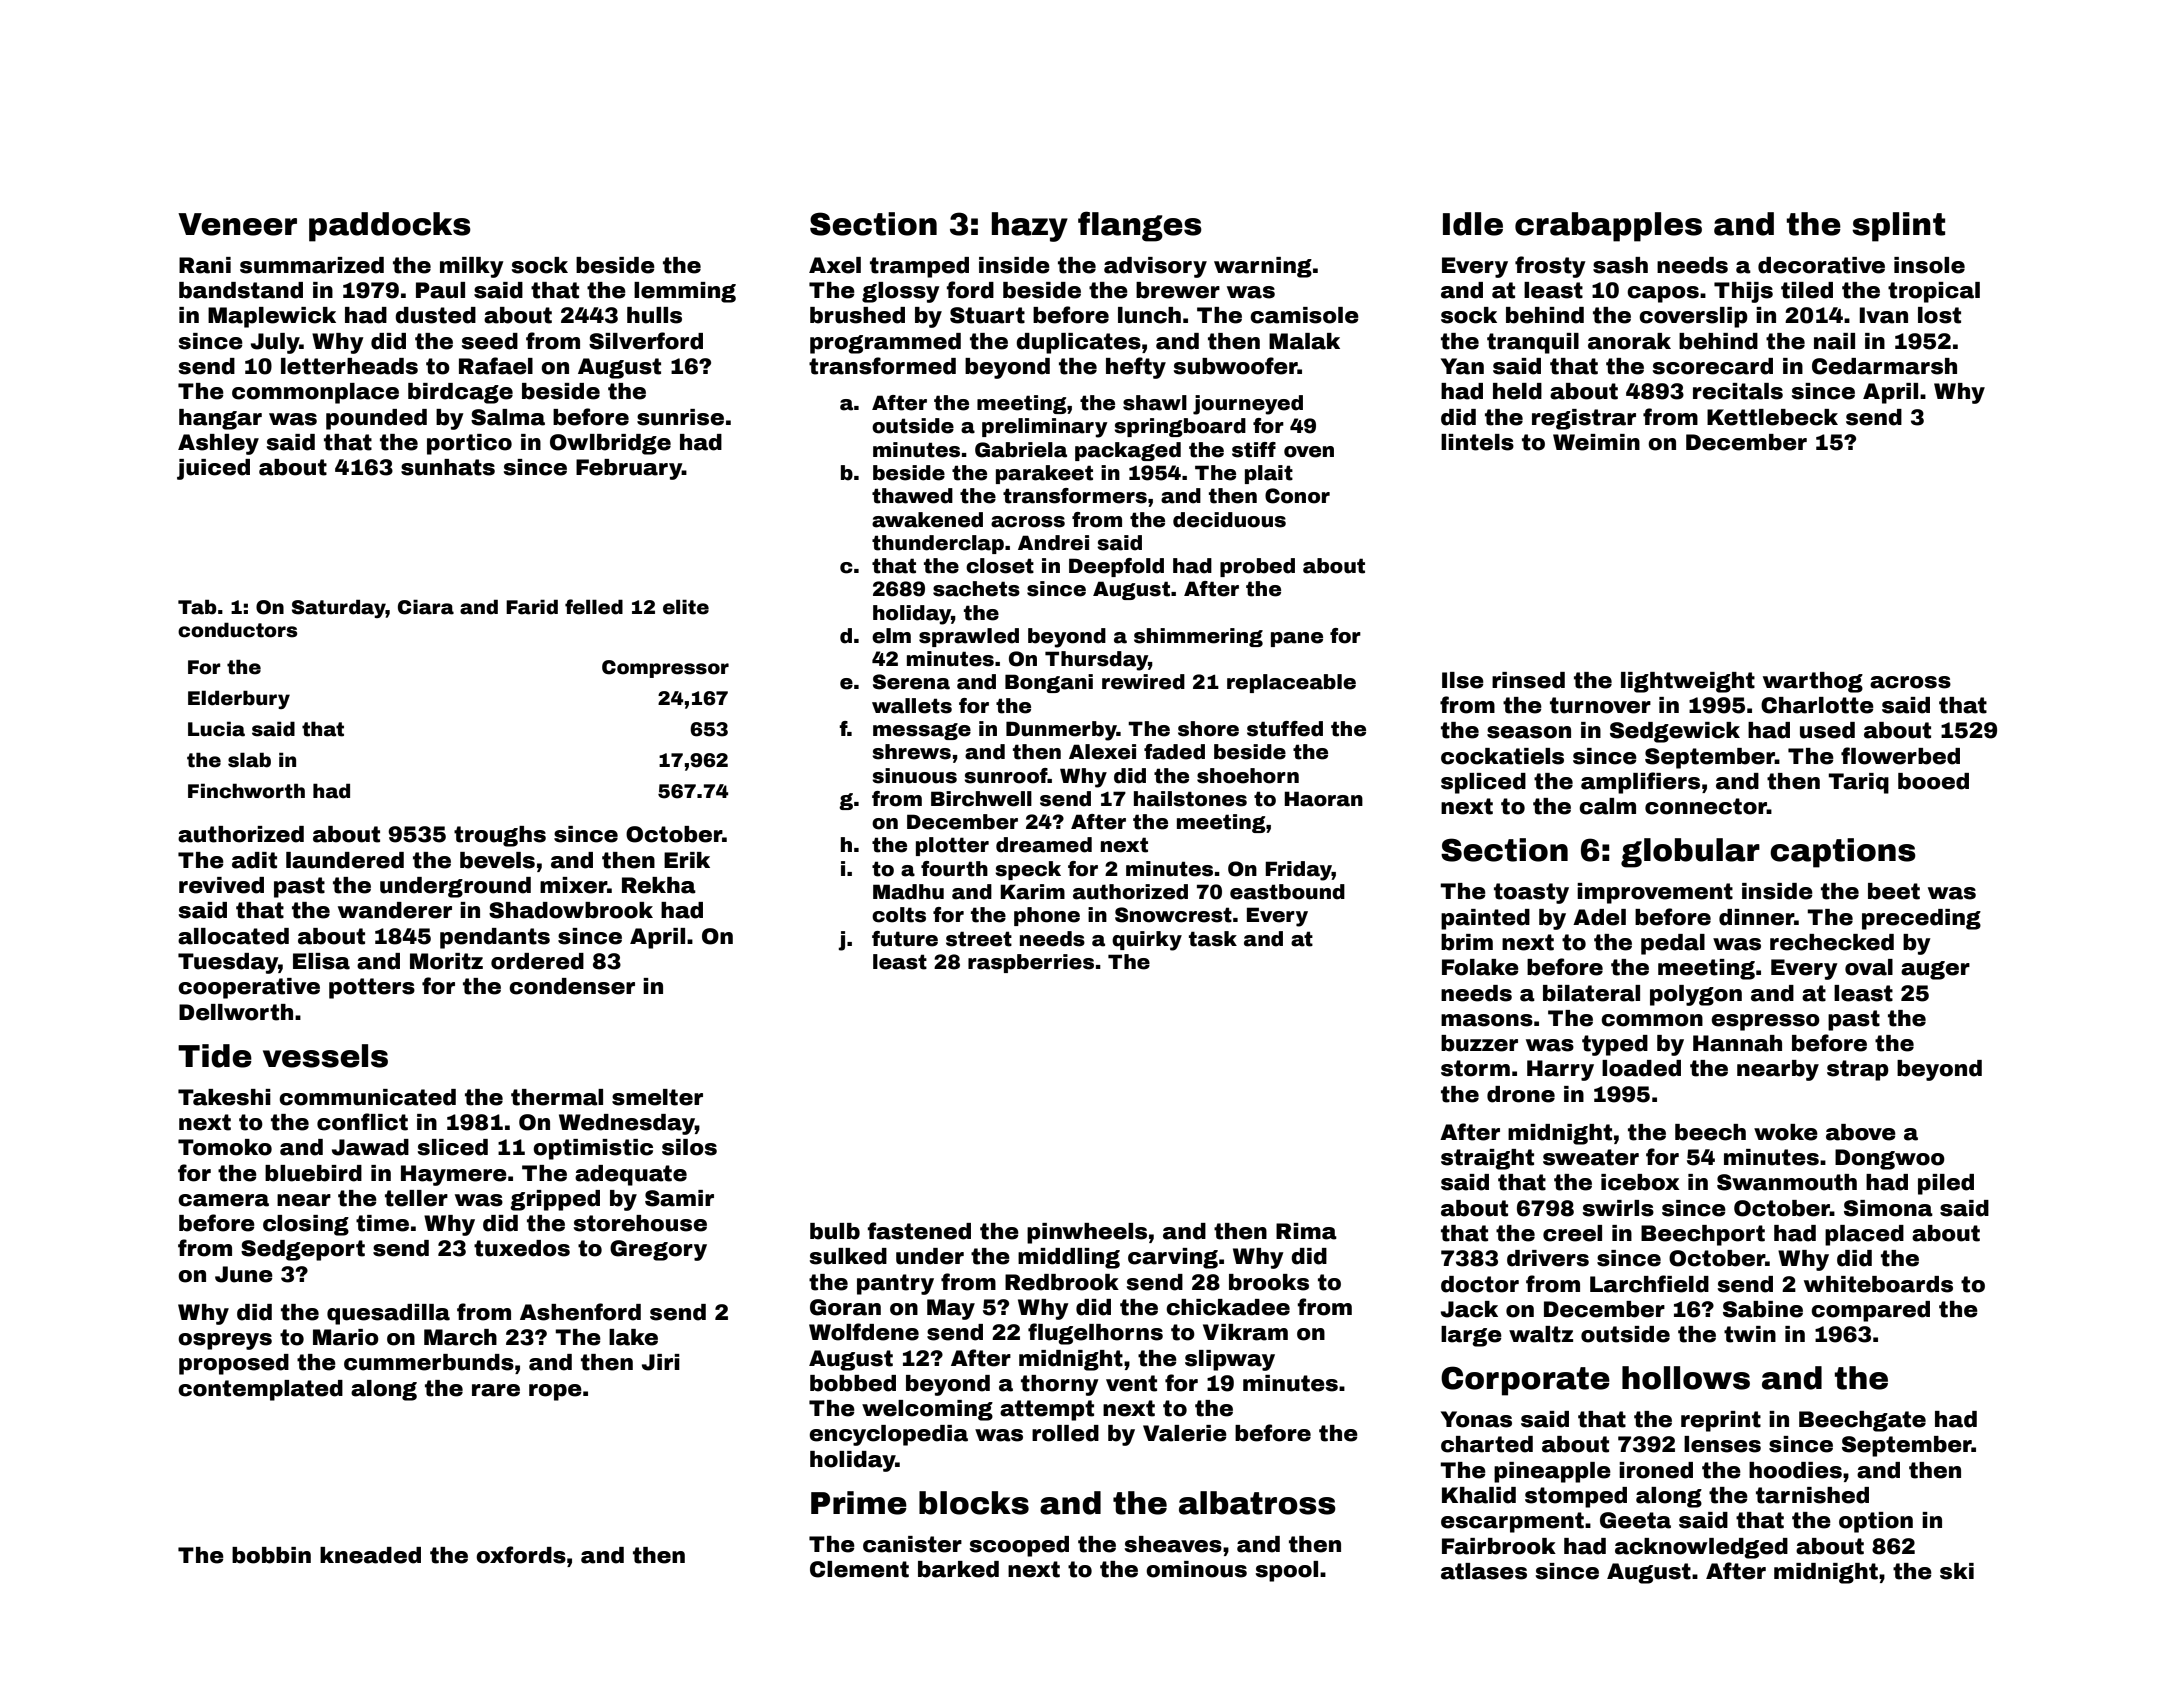 This screenshot has width=2178, height=1683. Describe the element at coordinates (237, 224) in the screenshot. I see `Veneer` at that location.
